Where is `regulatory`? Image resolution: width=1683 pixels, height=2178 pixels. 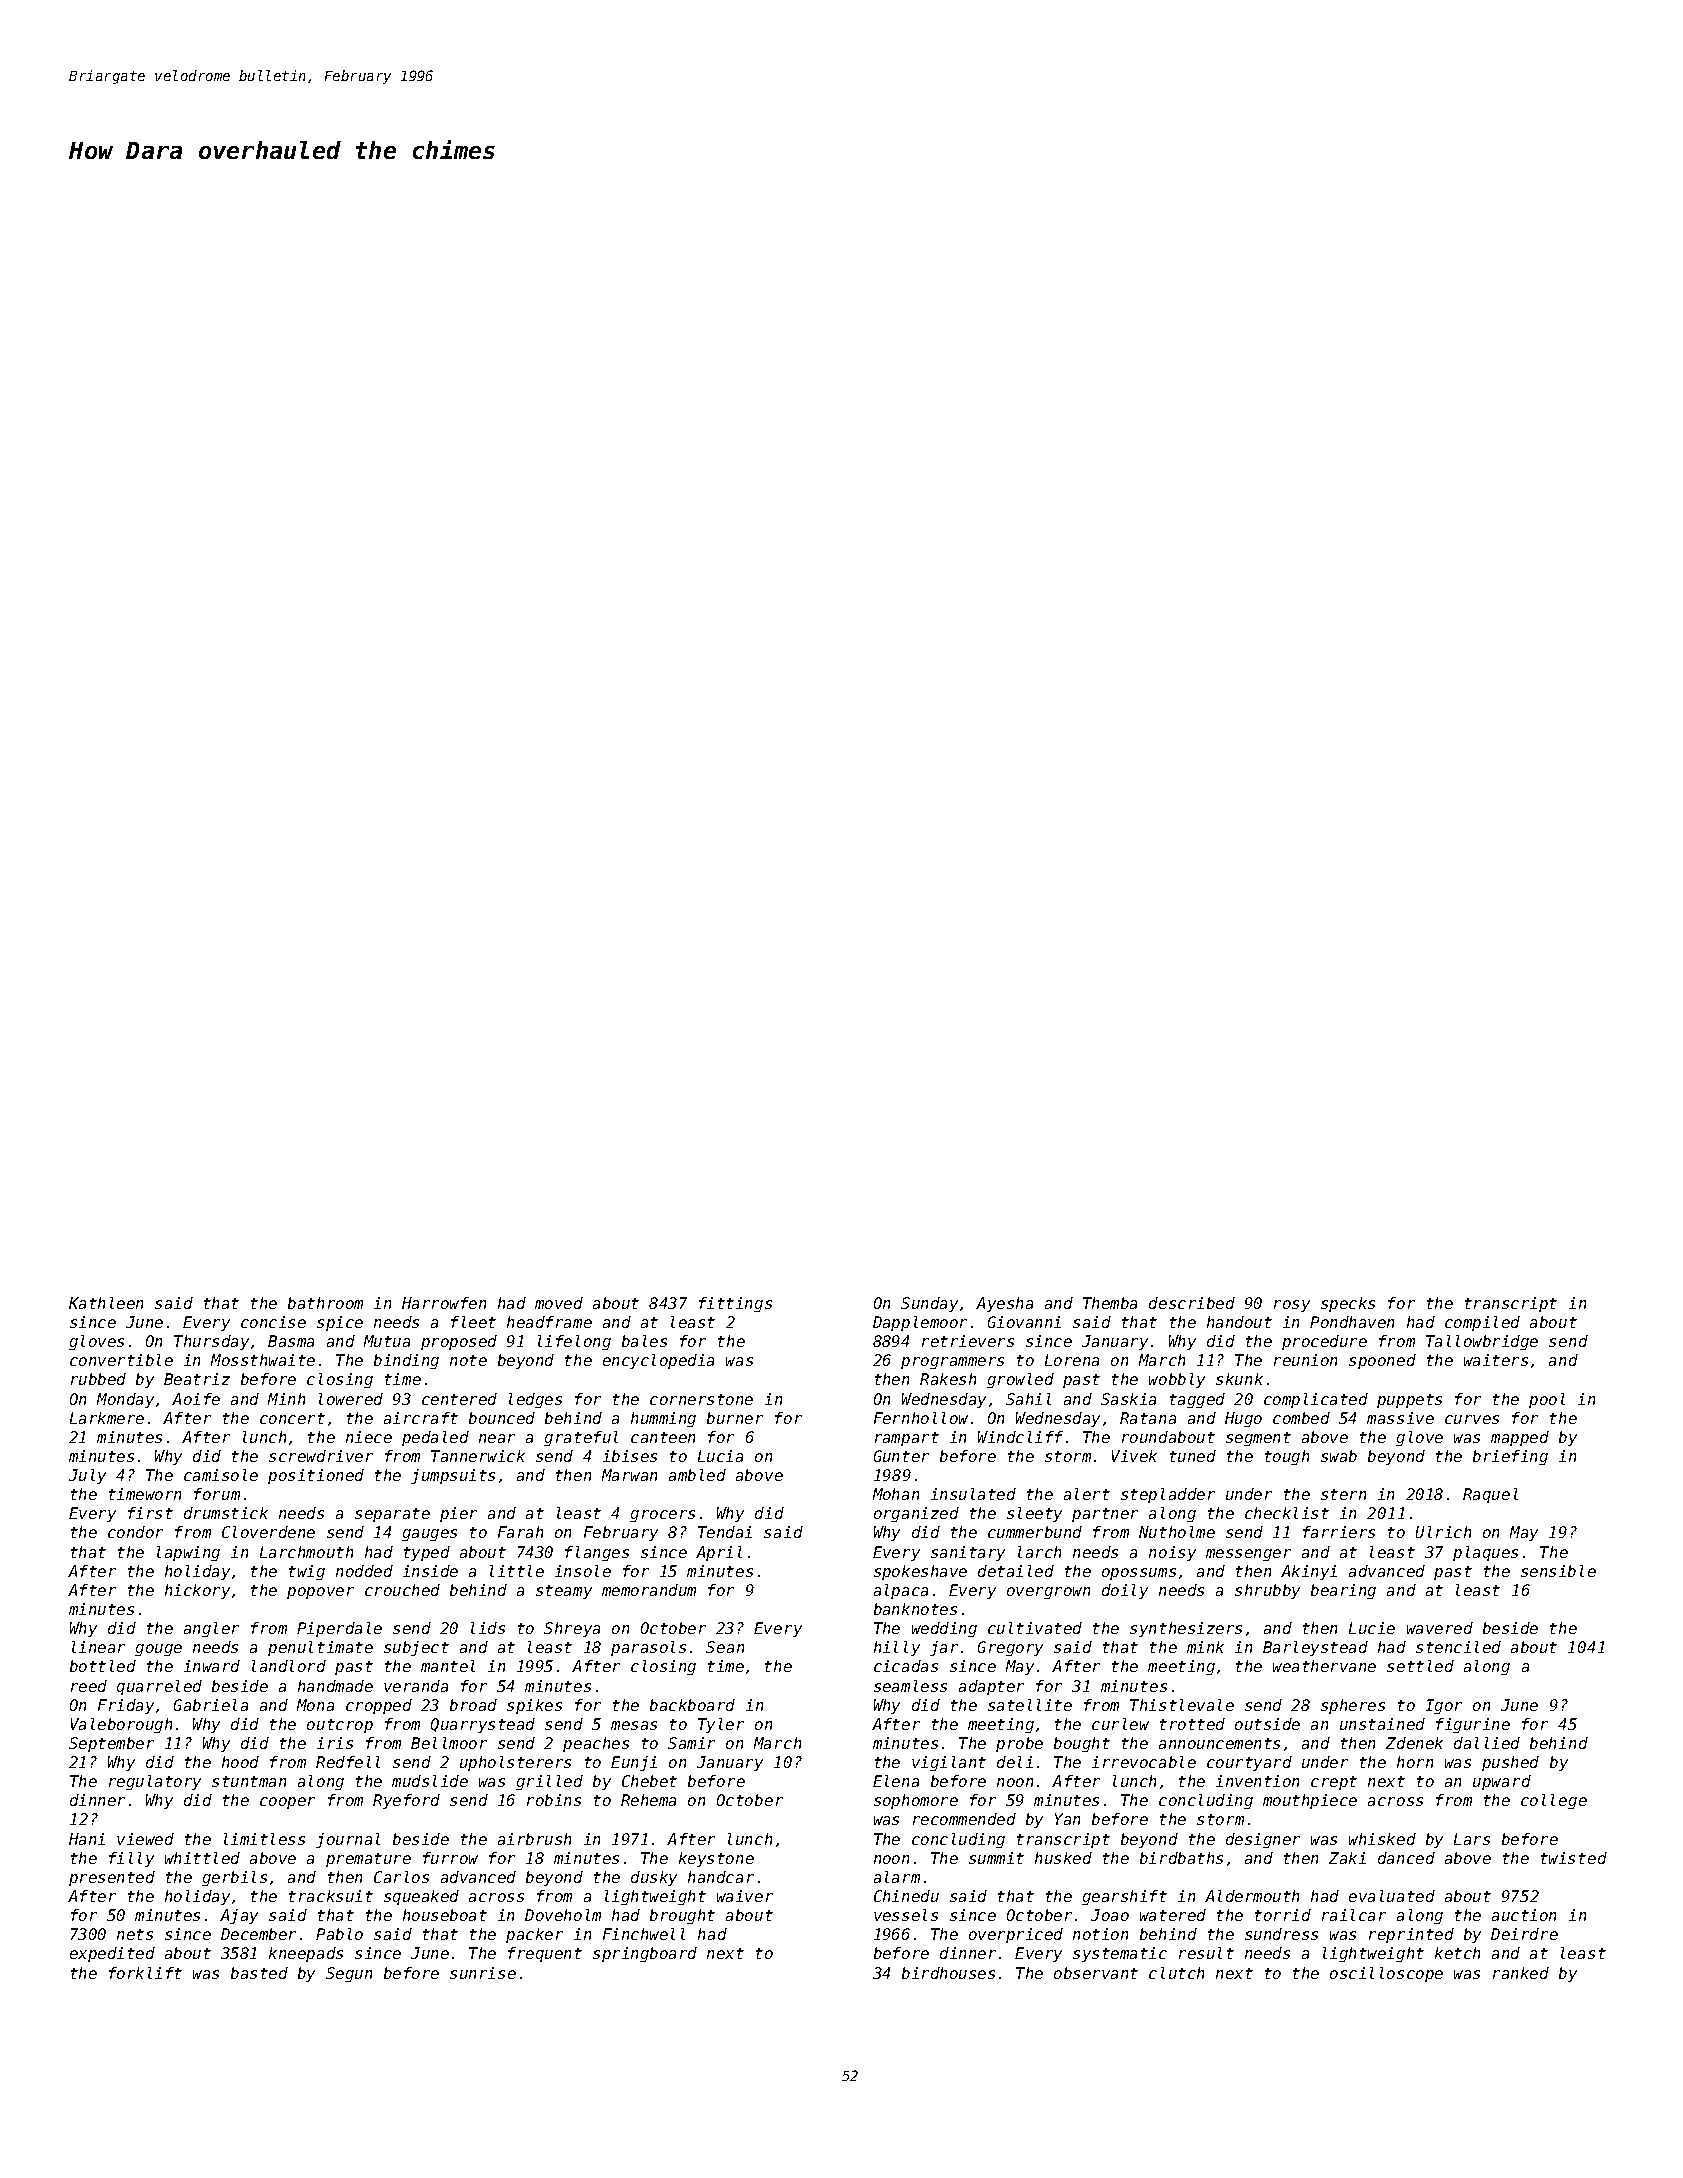
regulatory is located at coordinates (155, 1782).
